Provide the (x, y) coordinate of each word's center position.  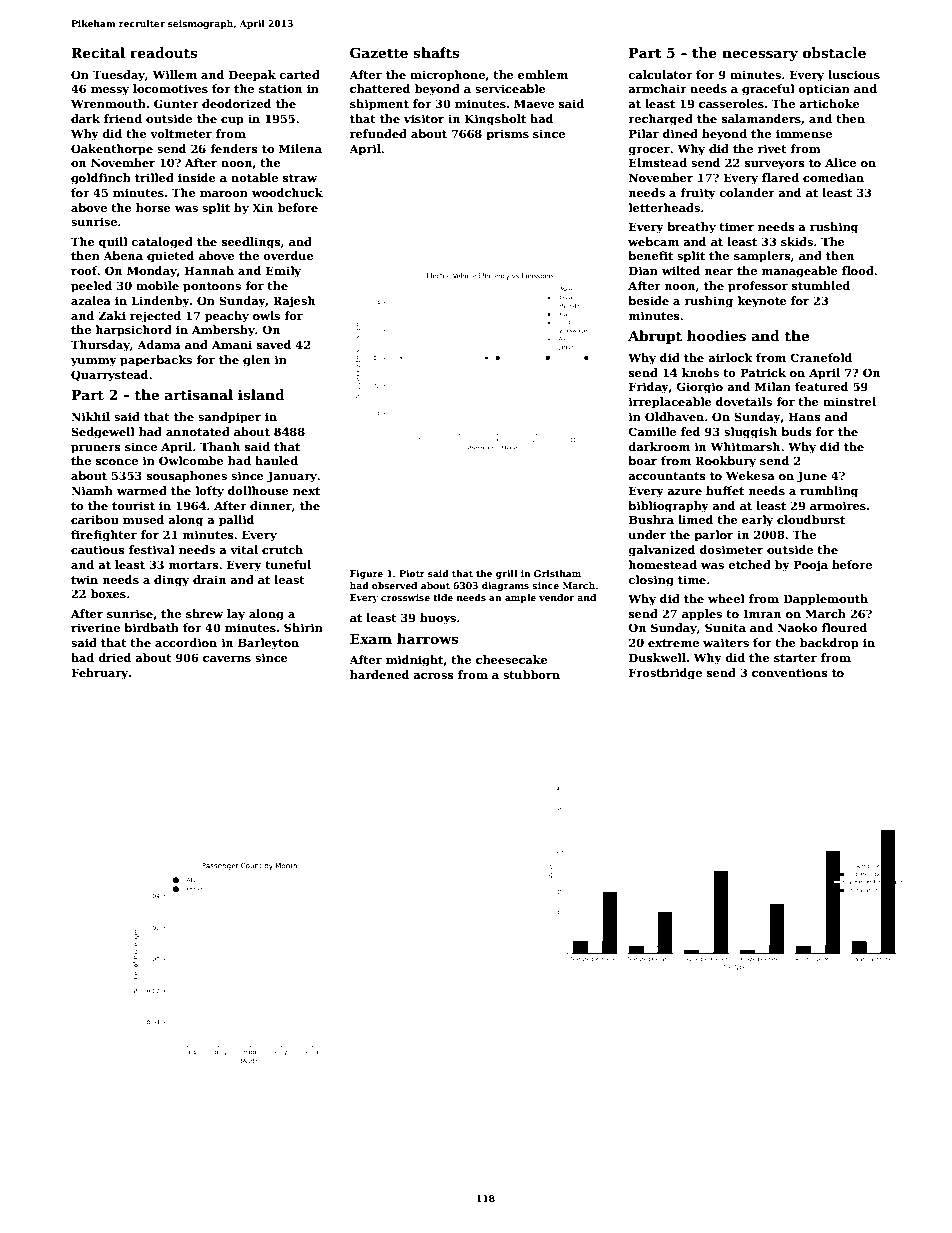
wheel (726, 598)
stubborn (531, 674)
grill (506, 574)
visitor (424, 118)
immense (804, 133)
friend (123, 118)
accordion (186, 642)
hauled (276, 460)
